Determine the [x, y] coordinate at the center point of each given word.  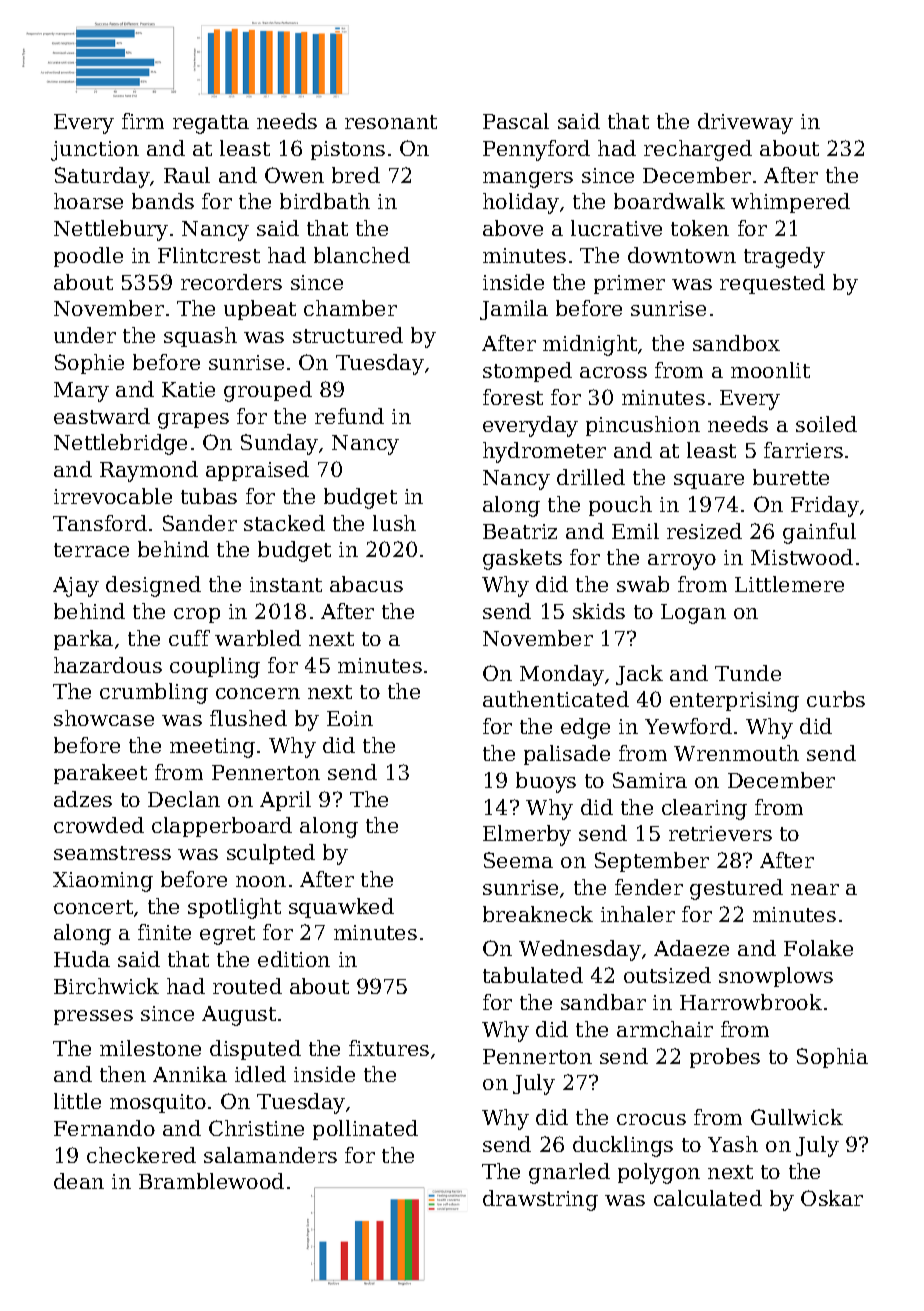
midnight [590, 345]
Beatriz [520, 531]
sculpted [271, 854]
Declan [184, 799]
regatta [211, 124]
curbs [836, 699]
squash [200, 337]
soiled [826, 424]
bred [356, 175]
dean [79, 1181]
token [700, 228]
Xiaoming [103, 882]
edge [585, 728]
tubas [209, 496]
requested [772, 284]
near [815, 889]
